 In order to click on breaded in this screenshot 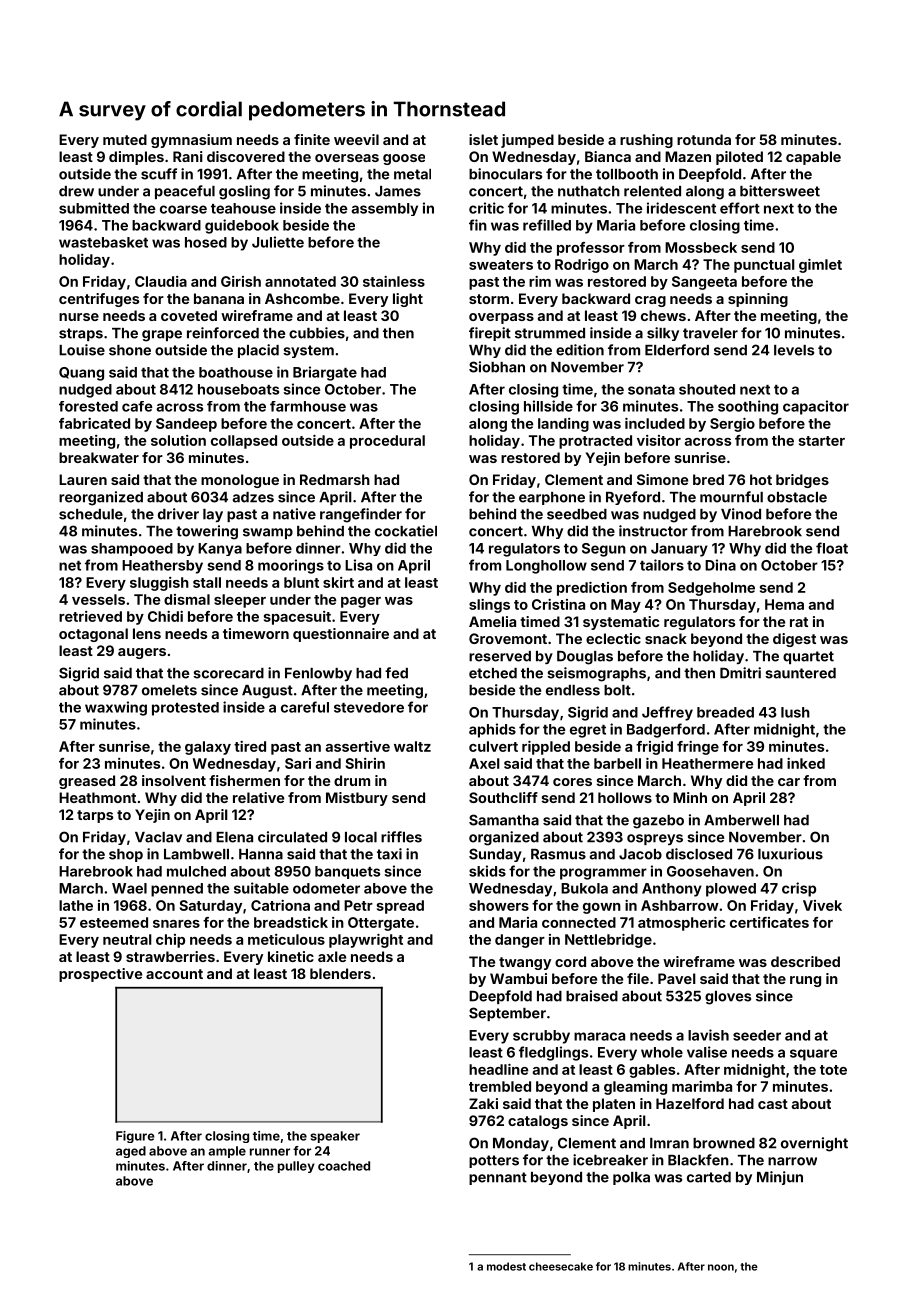, I will do `click(725, 712)`.
